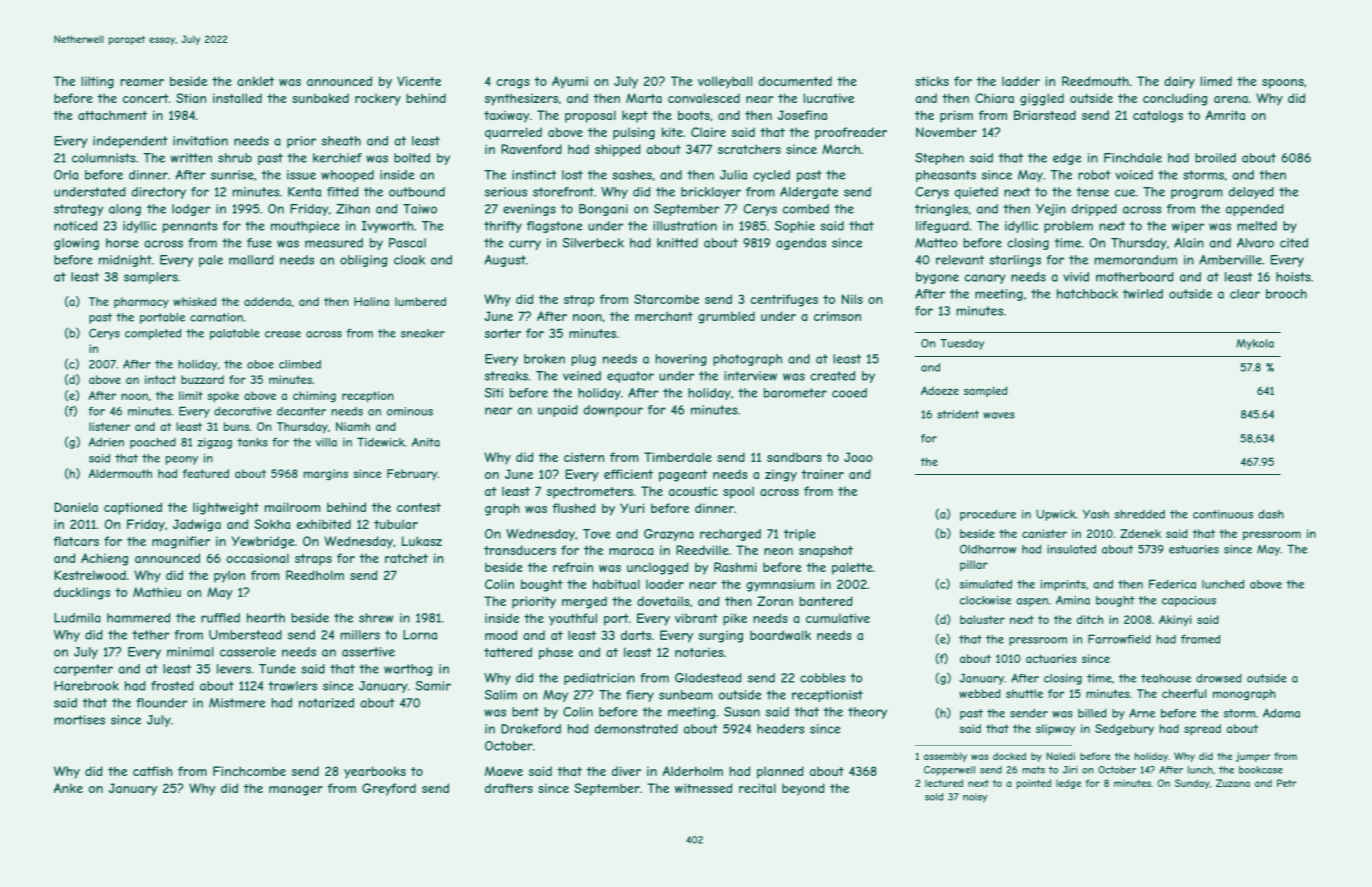 The image size is (1372, 887). What do you see at coordinates (300, 364) in the screenshot?
I see `climbed` at bounding box center [300, 364].
